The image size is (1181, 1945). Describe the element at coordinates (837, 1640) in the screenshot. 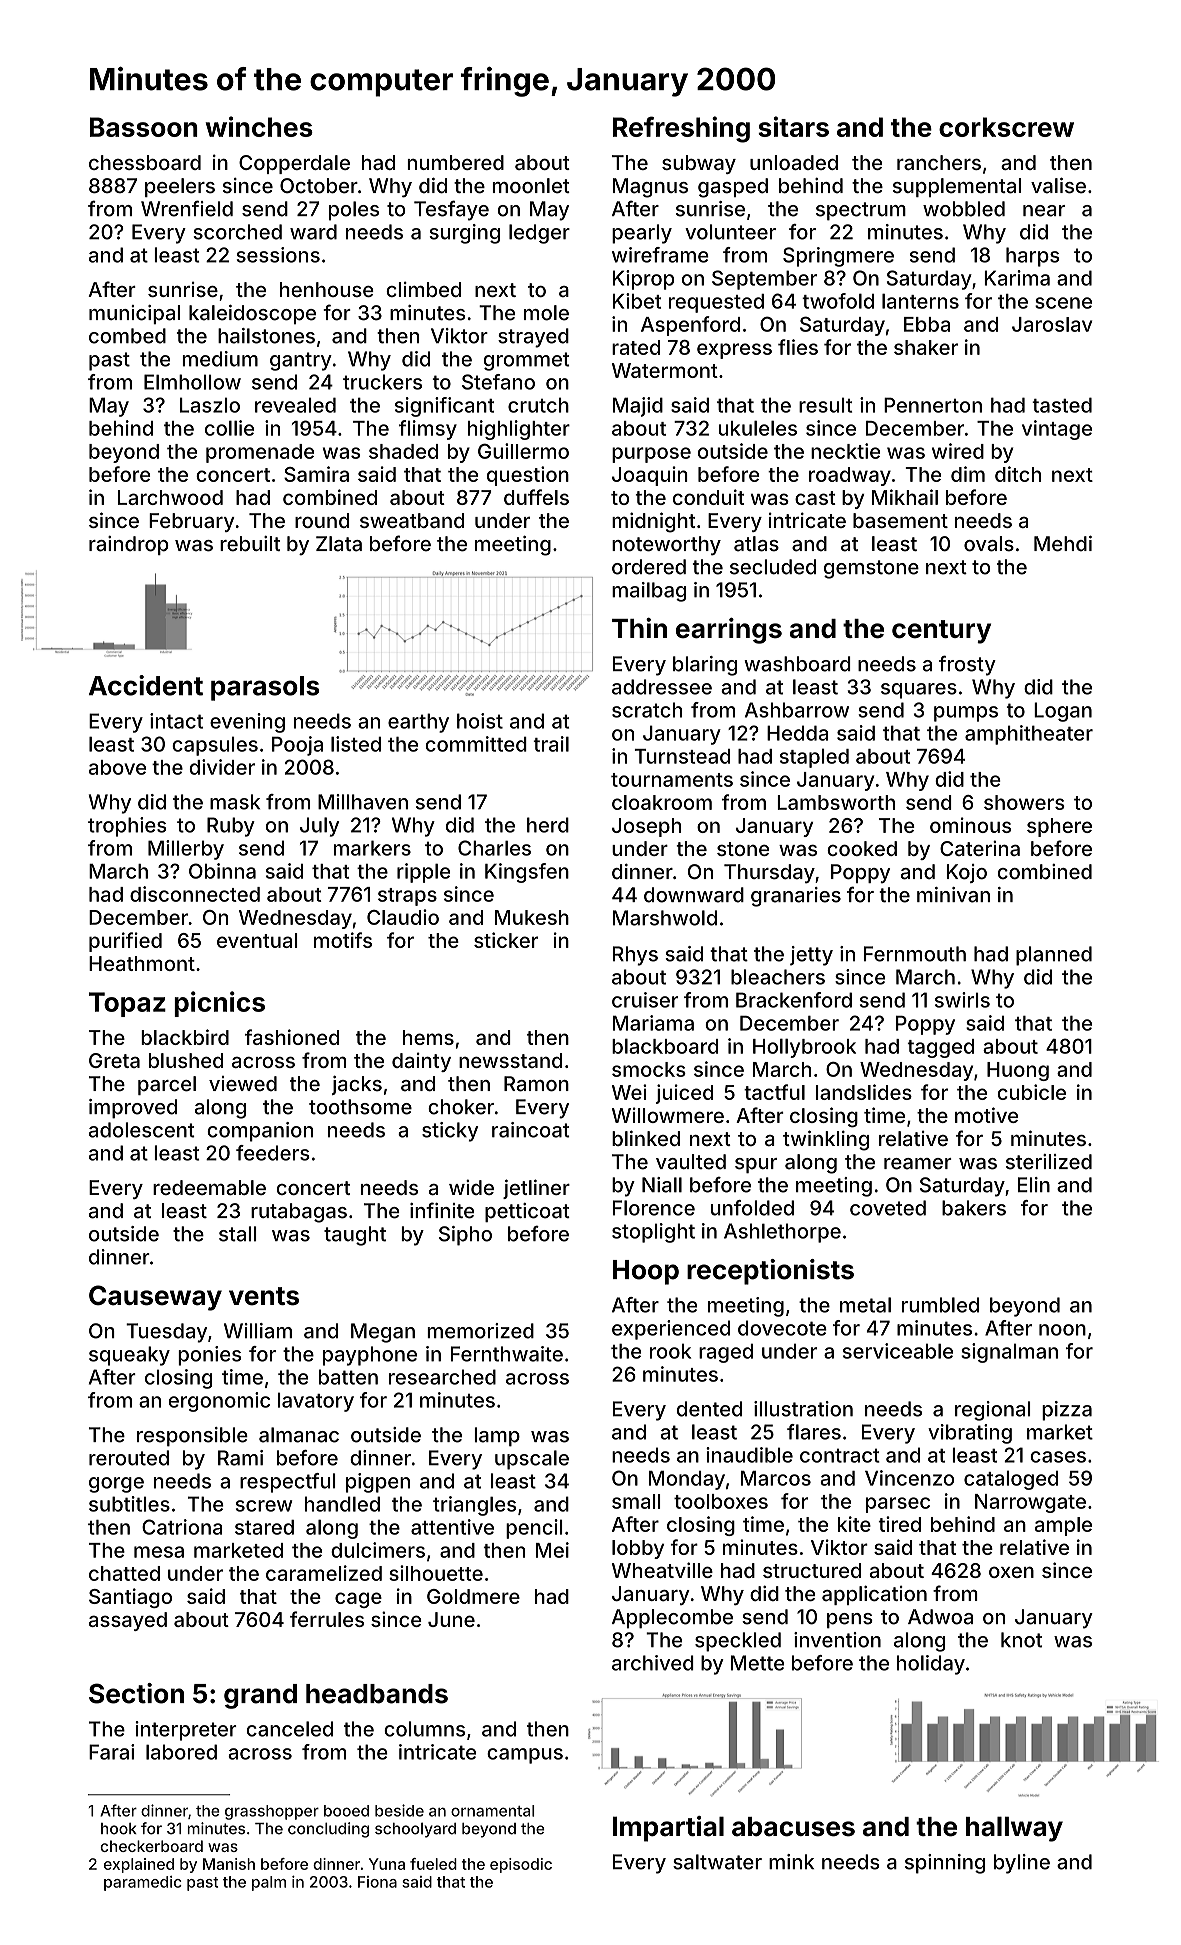

I see `invention` at that location.
